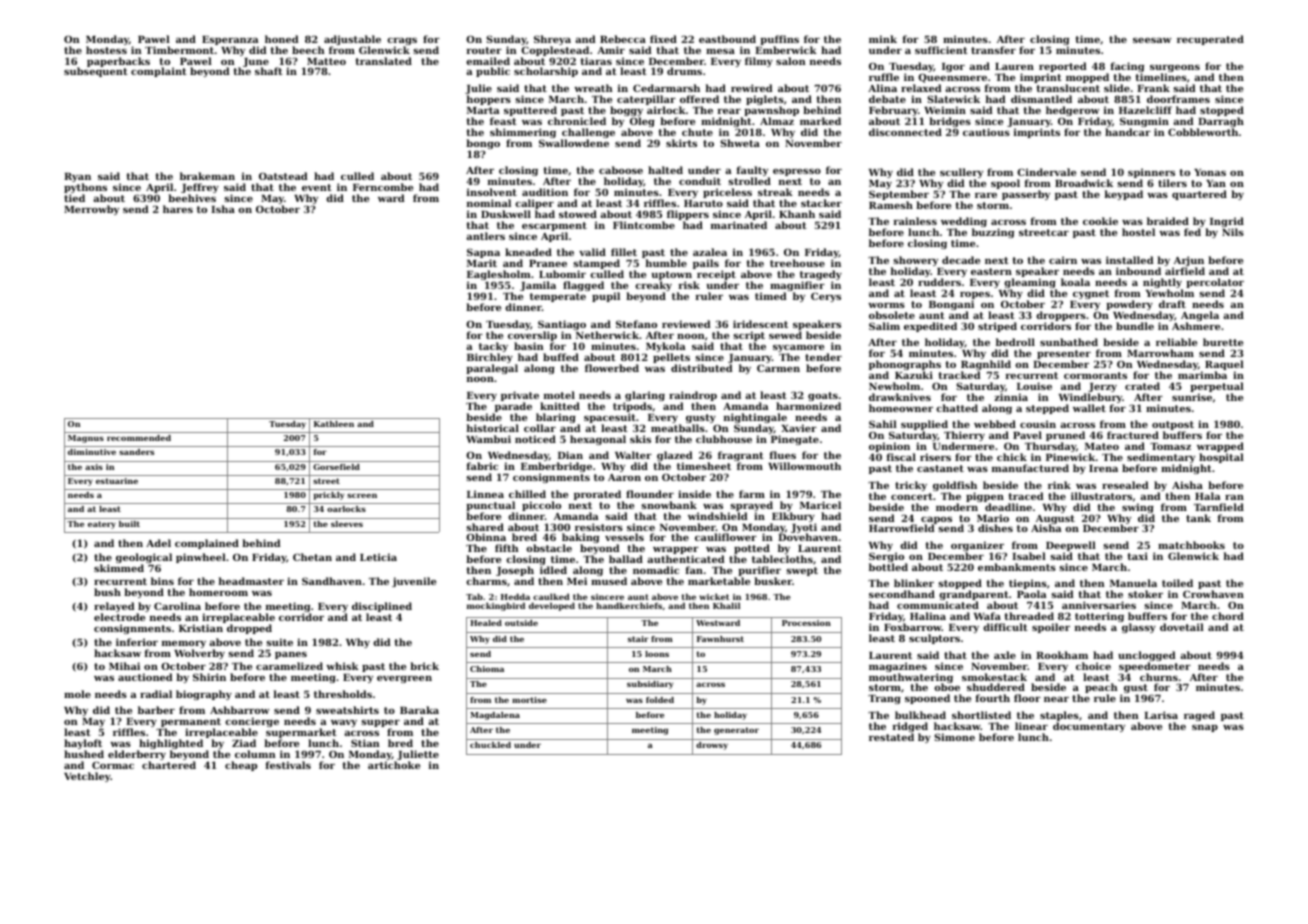  Describe the element at coordinates (1072, 111) in the document. I see `hedgerow` at that location.
